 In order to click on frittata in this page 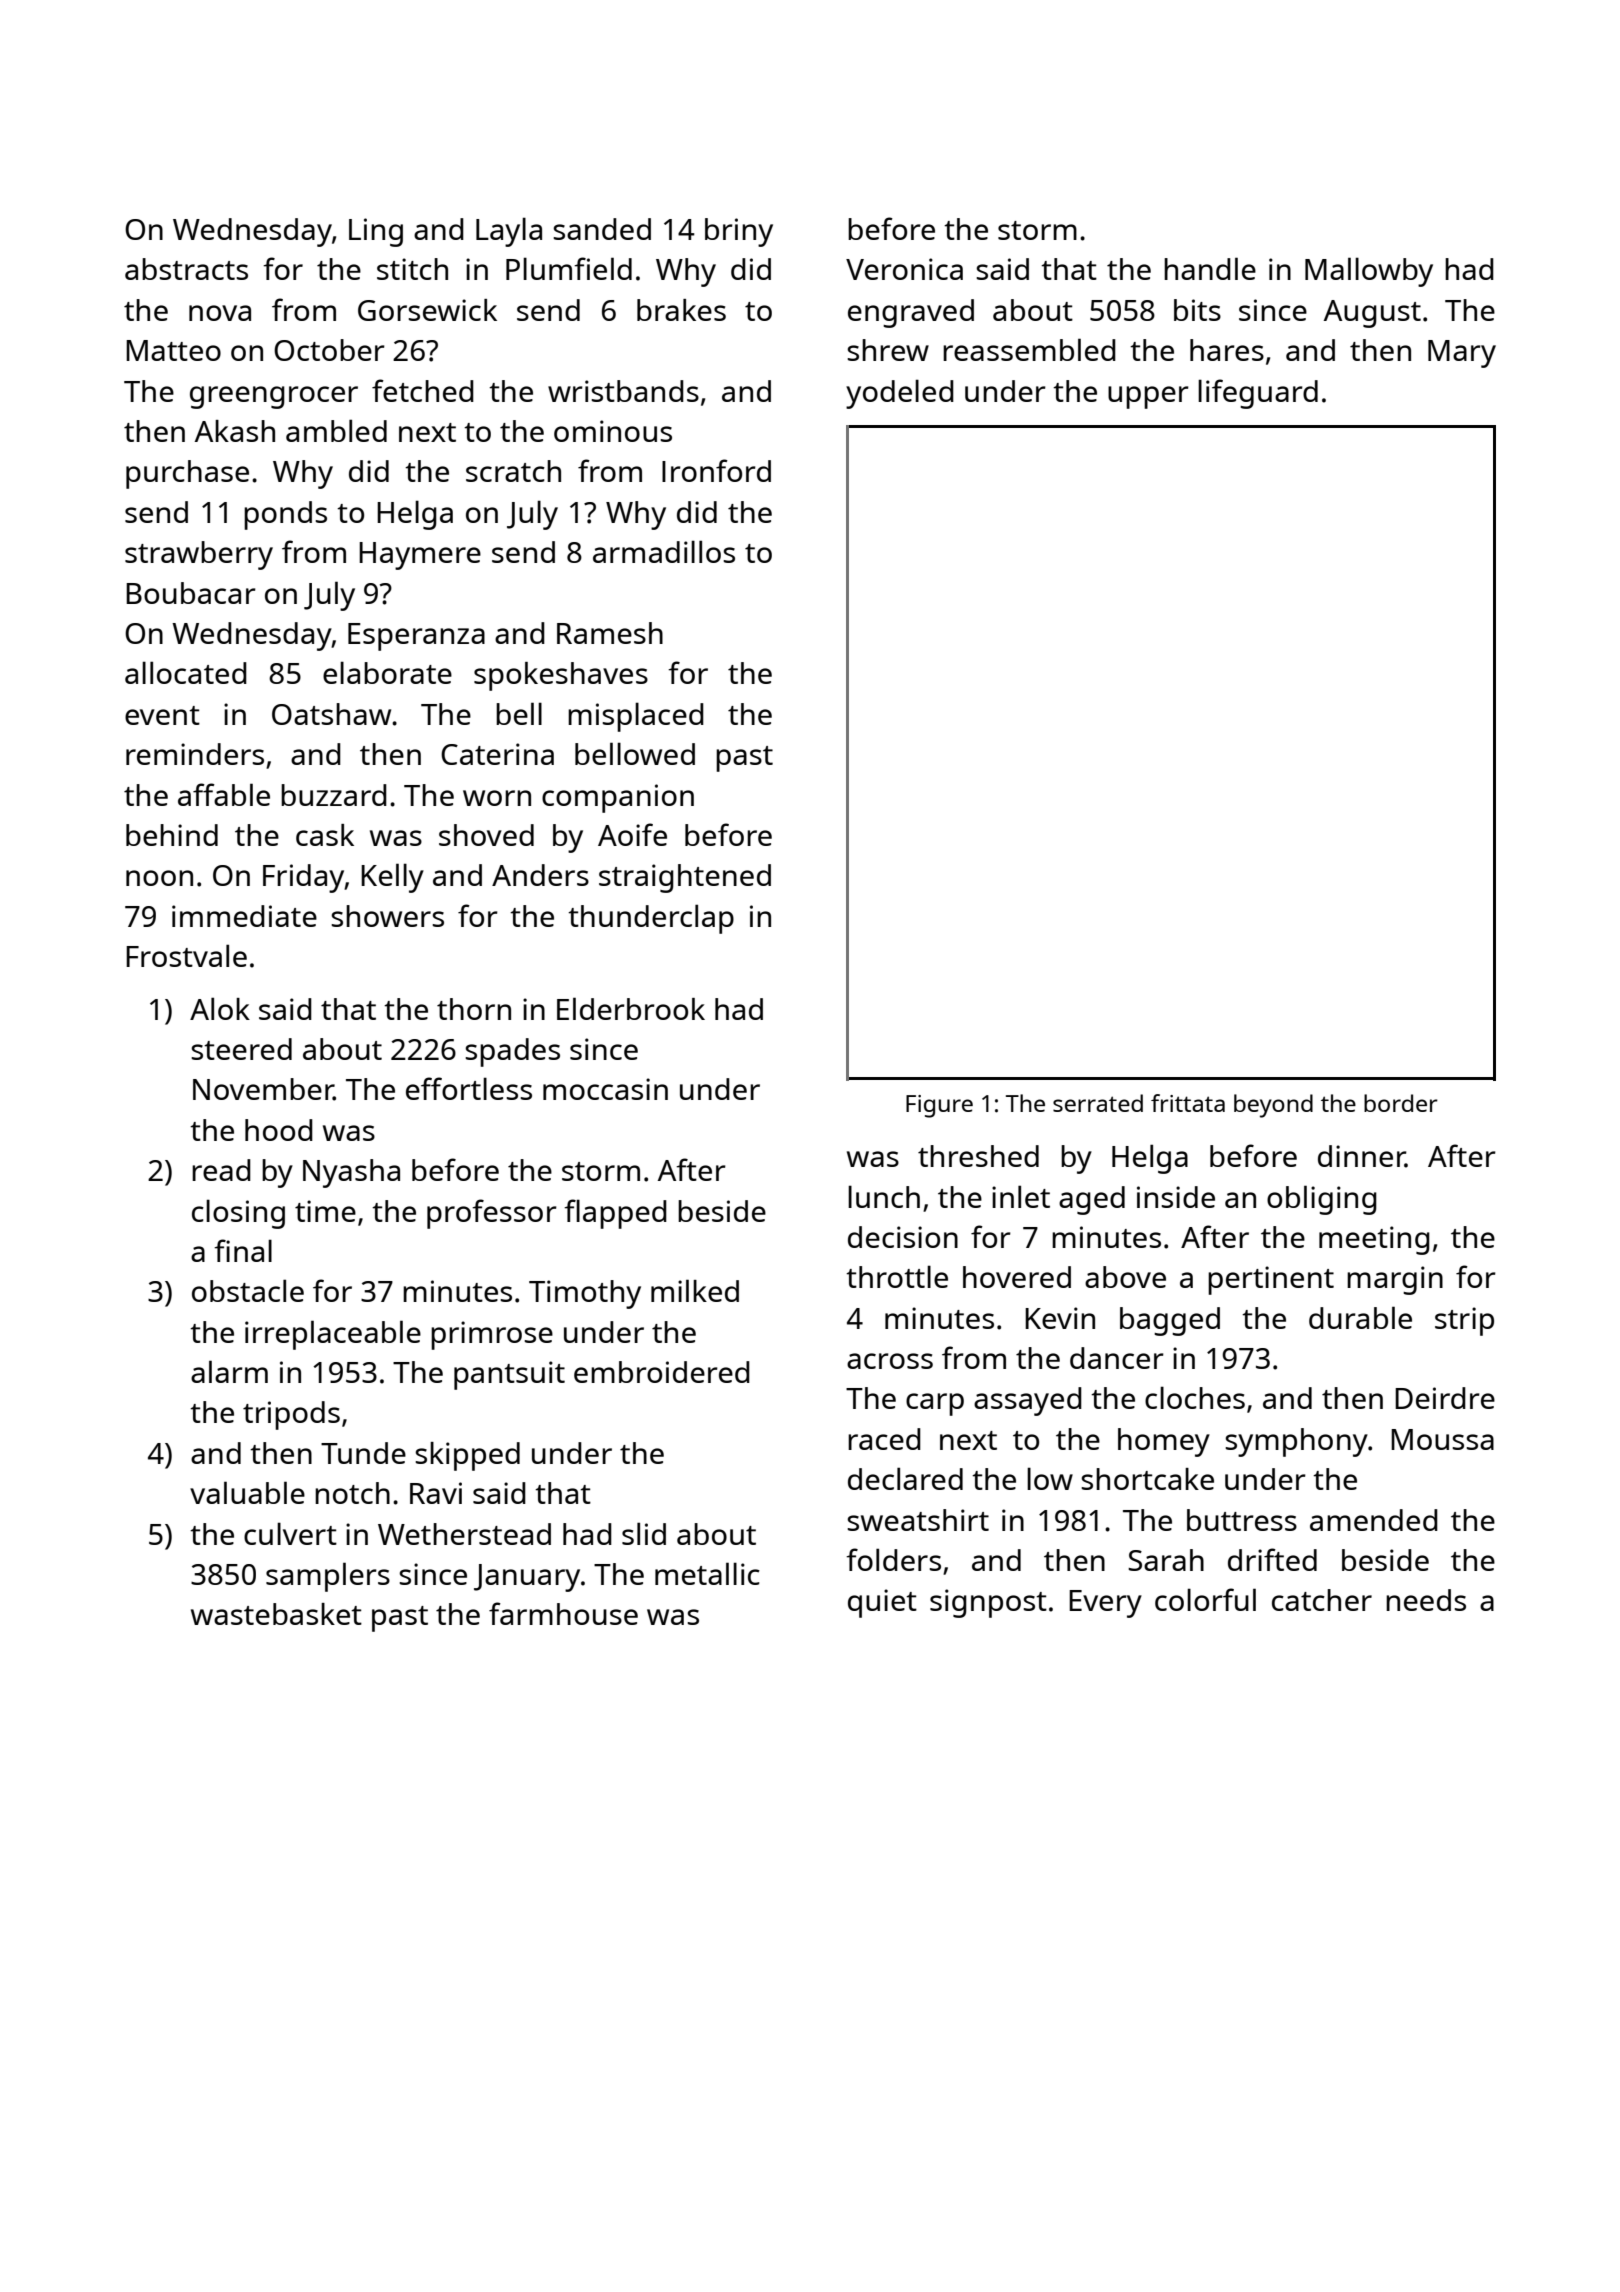, I will do `click(1188, 1103)`.
